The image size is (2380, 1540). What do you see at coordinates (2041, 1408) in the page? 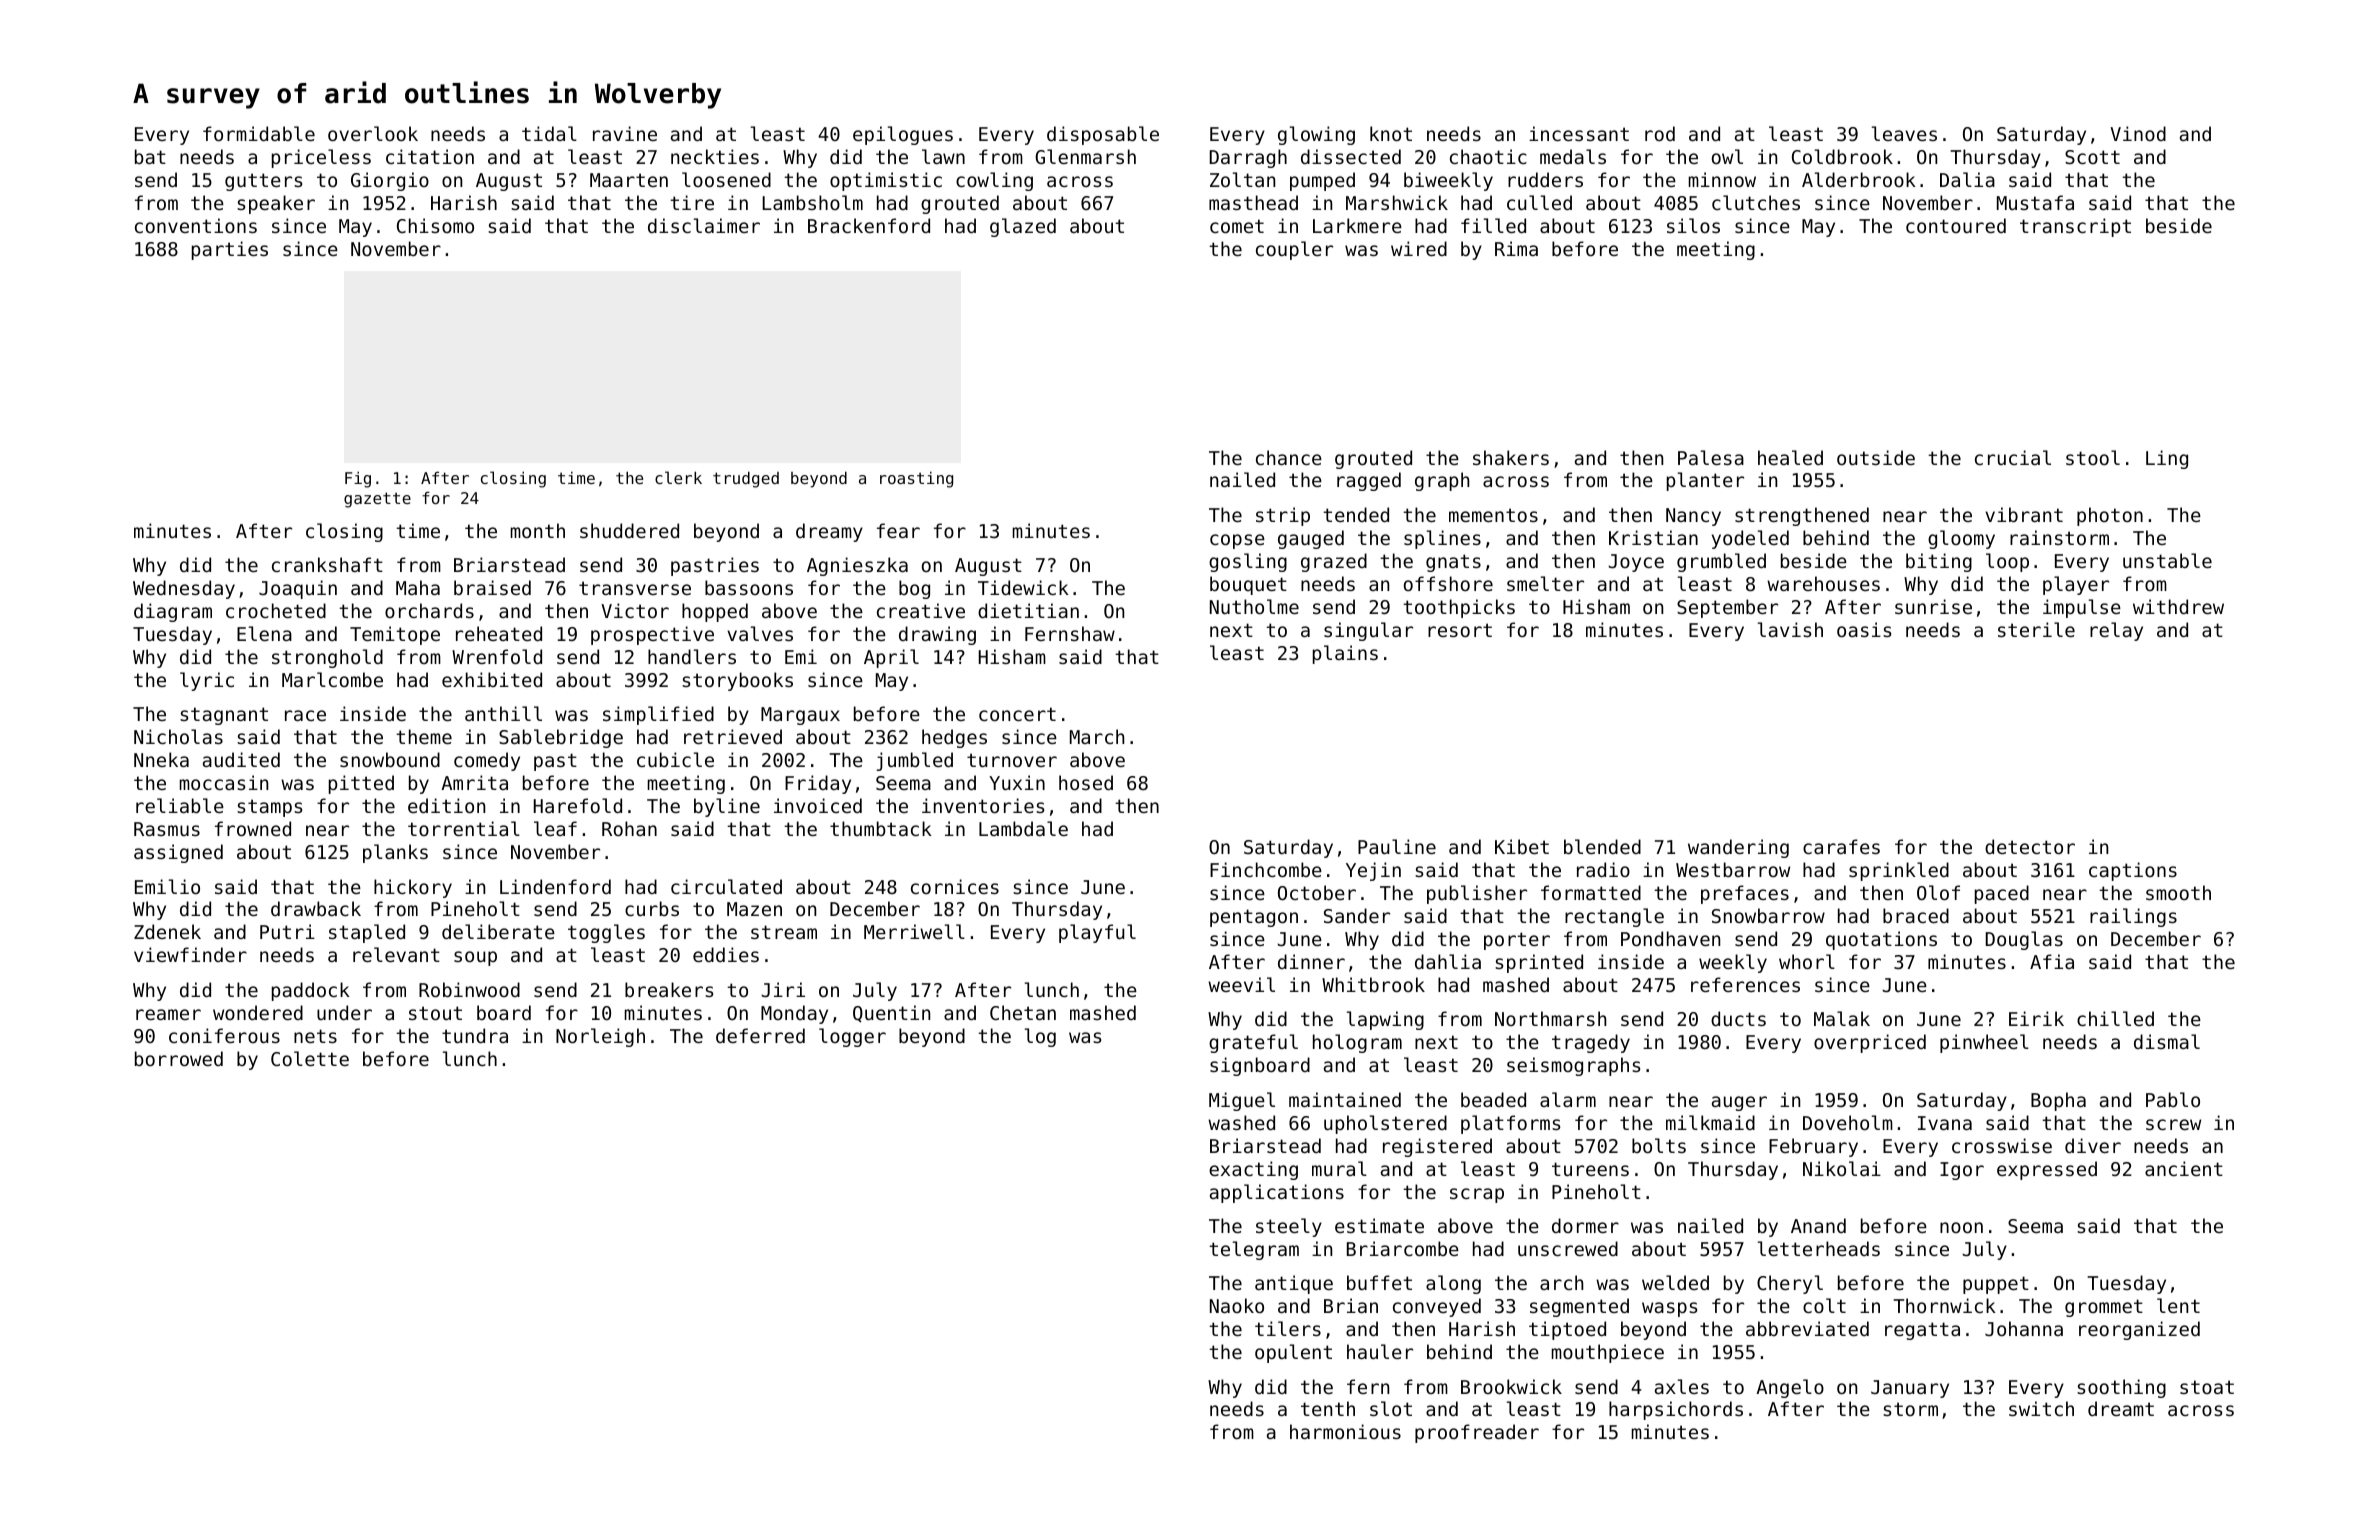
I see `switch` at bounding box center [2041, 1408].
